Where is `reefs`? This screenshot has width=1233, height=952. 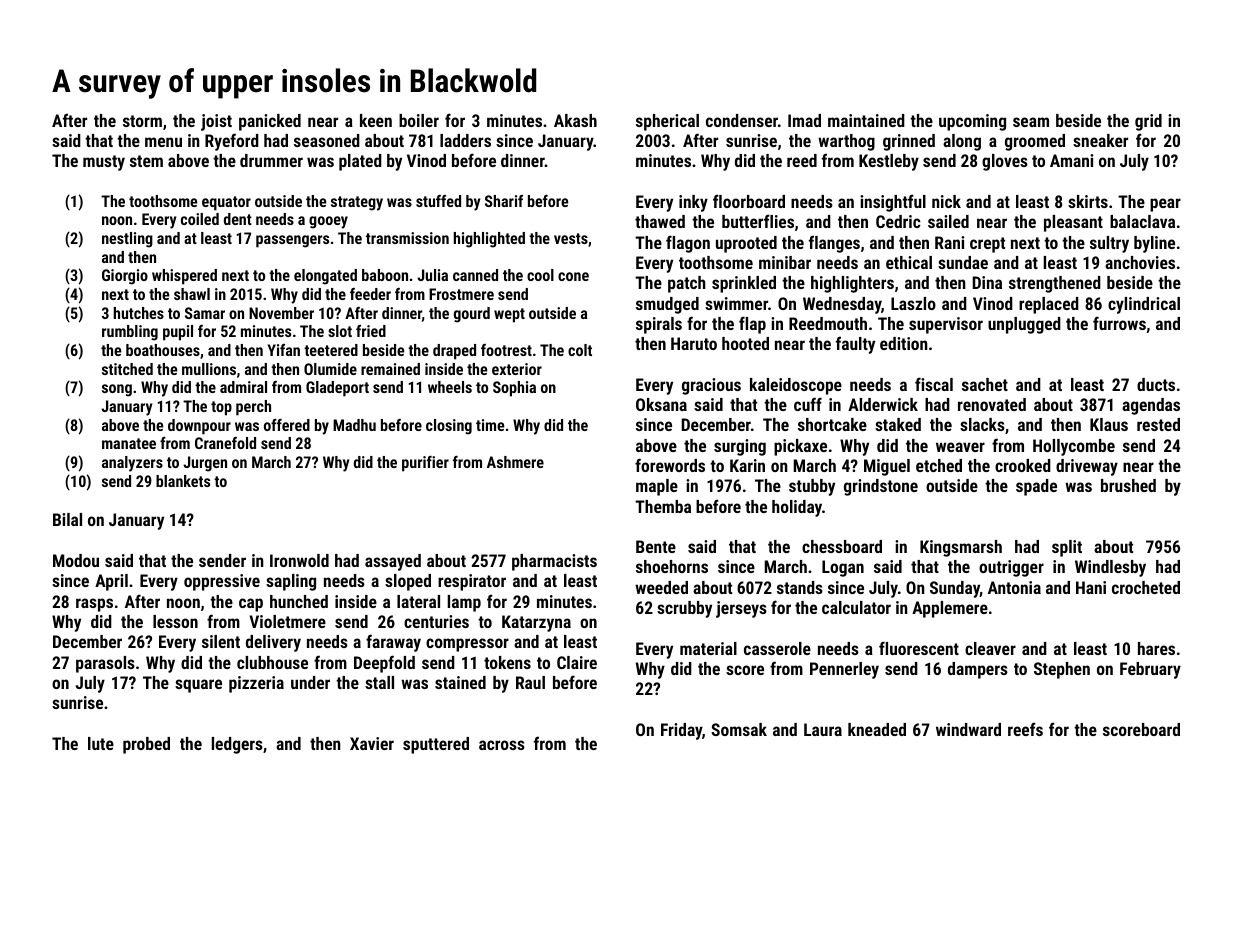 reefs is located at coordinates (1025, 729).
